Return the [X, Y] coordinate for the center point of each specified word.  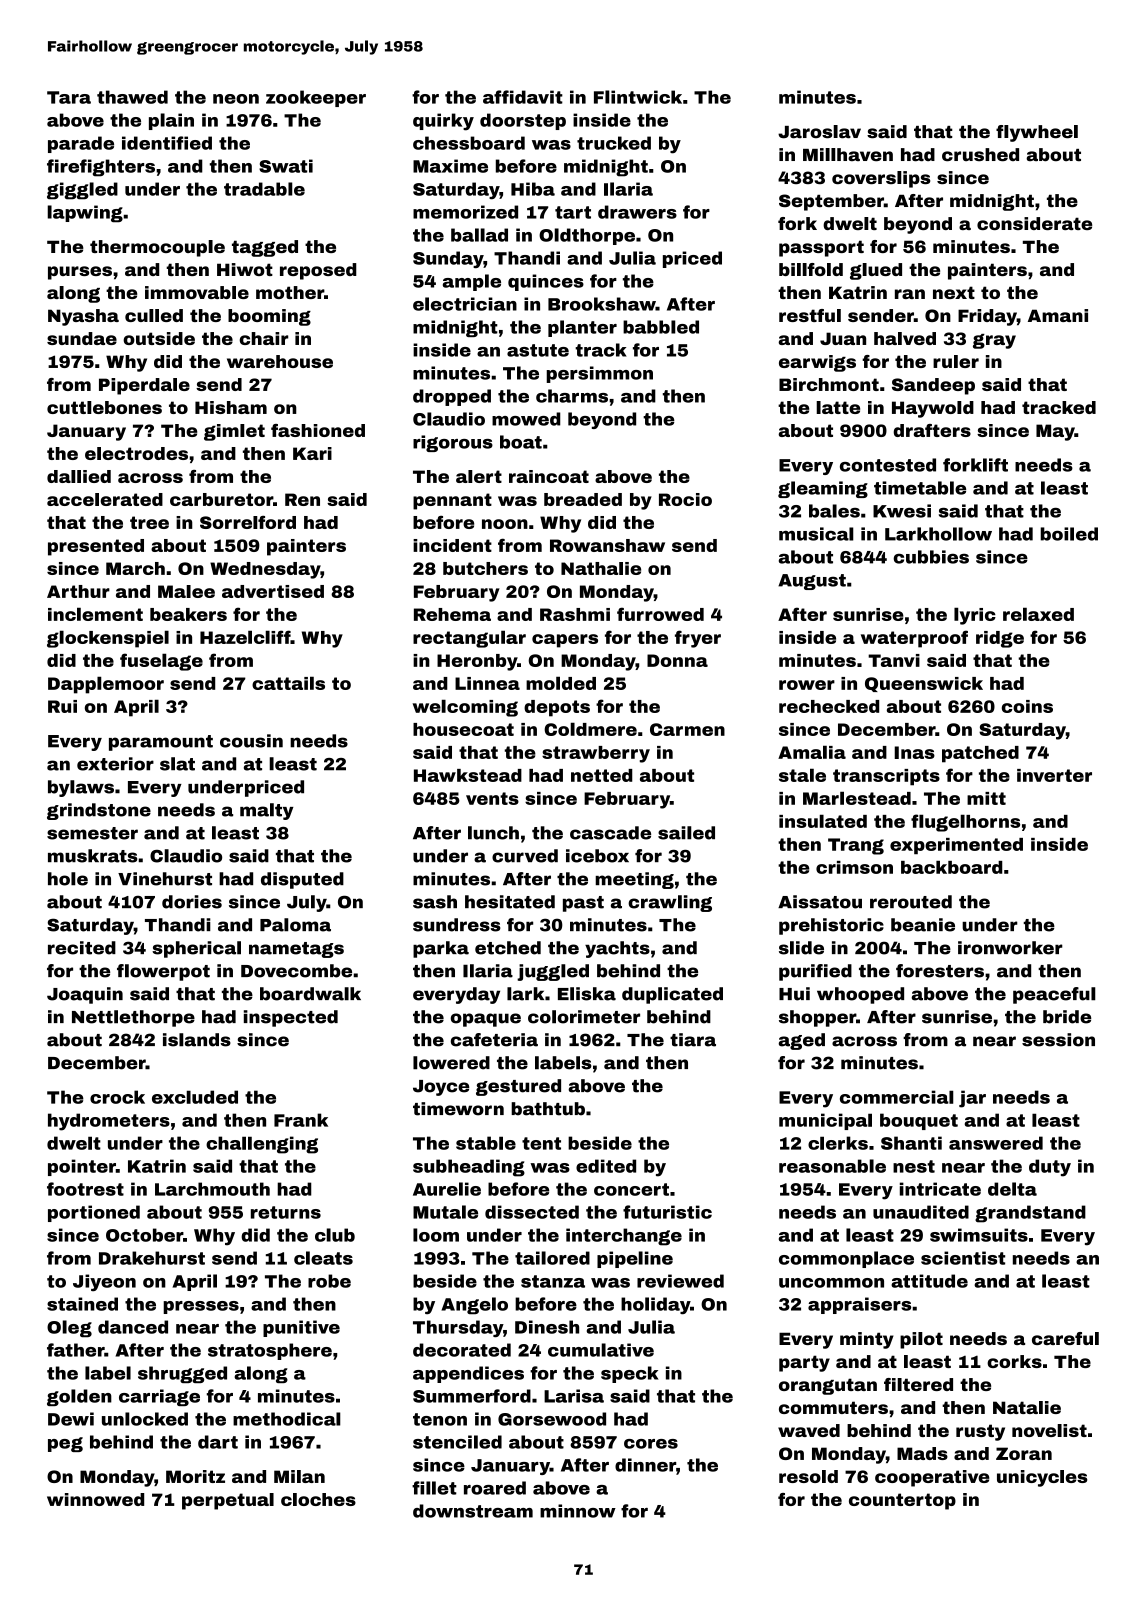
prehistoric [831, 926]
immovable [197, 292]
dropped [452, 397]
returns [286, 1212]
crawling [670, 903]
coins [1027, 706]
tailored [552, 1258]
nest [914, 1166]
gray [994, 341]
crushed [980, 155]
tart [573, 212]
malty [267, 811]
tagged [265, 248]
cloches [318, 1499]
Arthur [78, 591]
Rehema [452, 614]
